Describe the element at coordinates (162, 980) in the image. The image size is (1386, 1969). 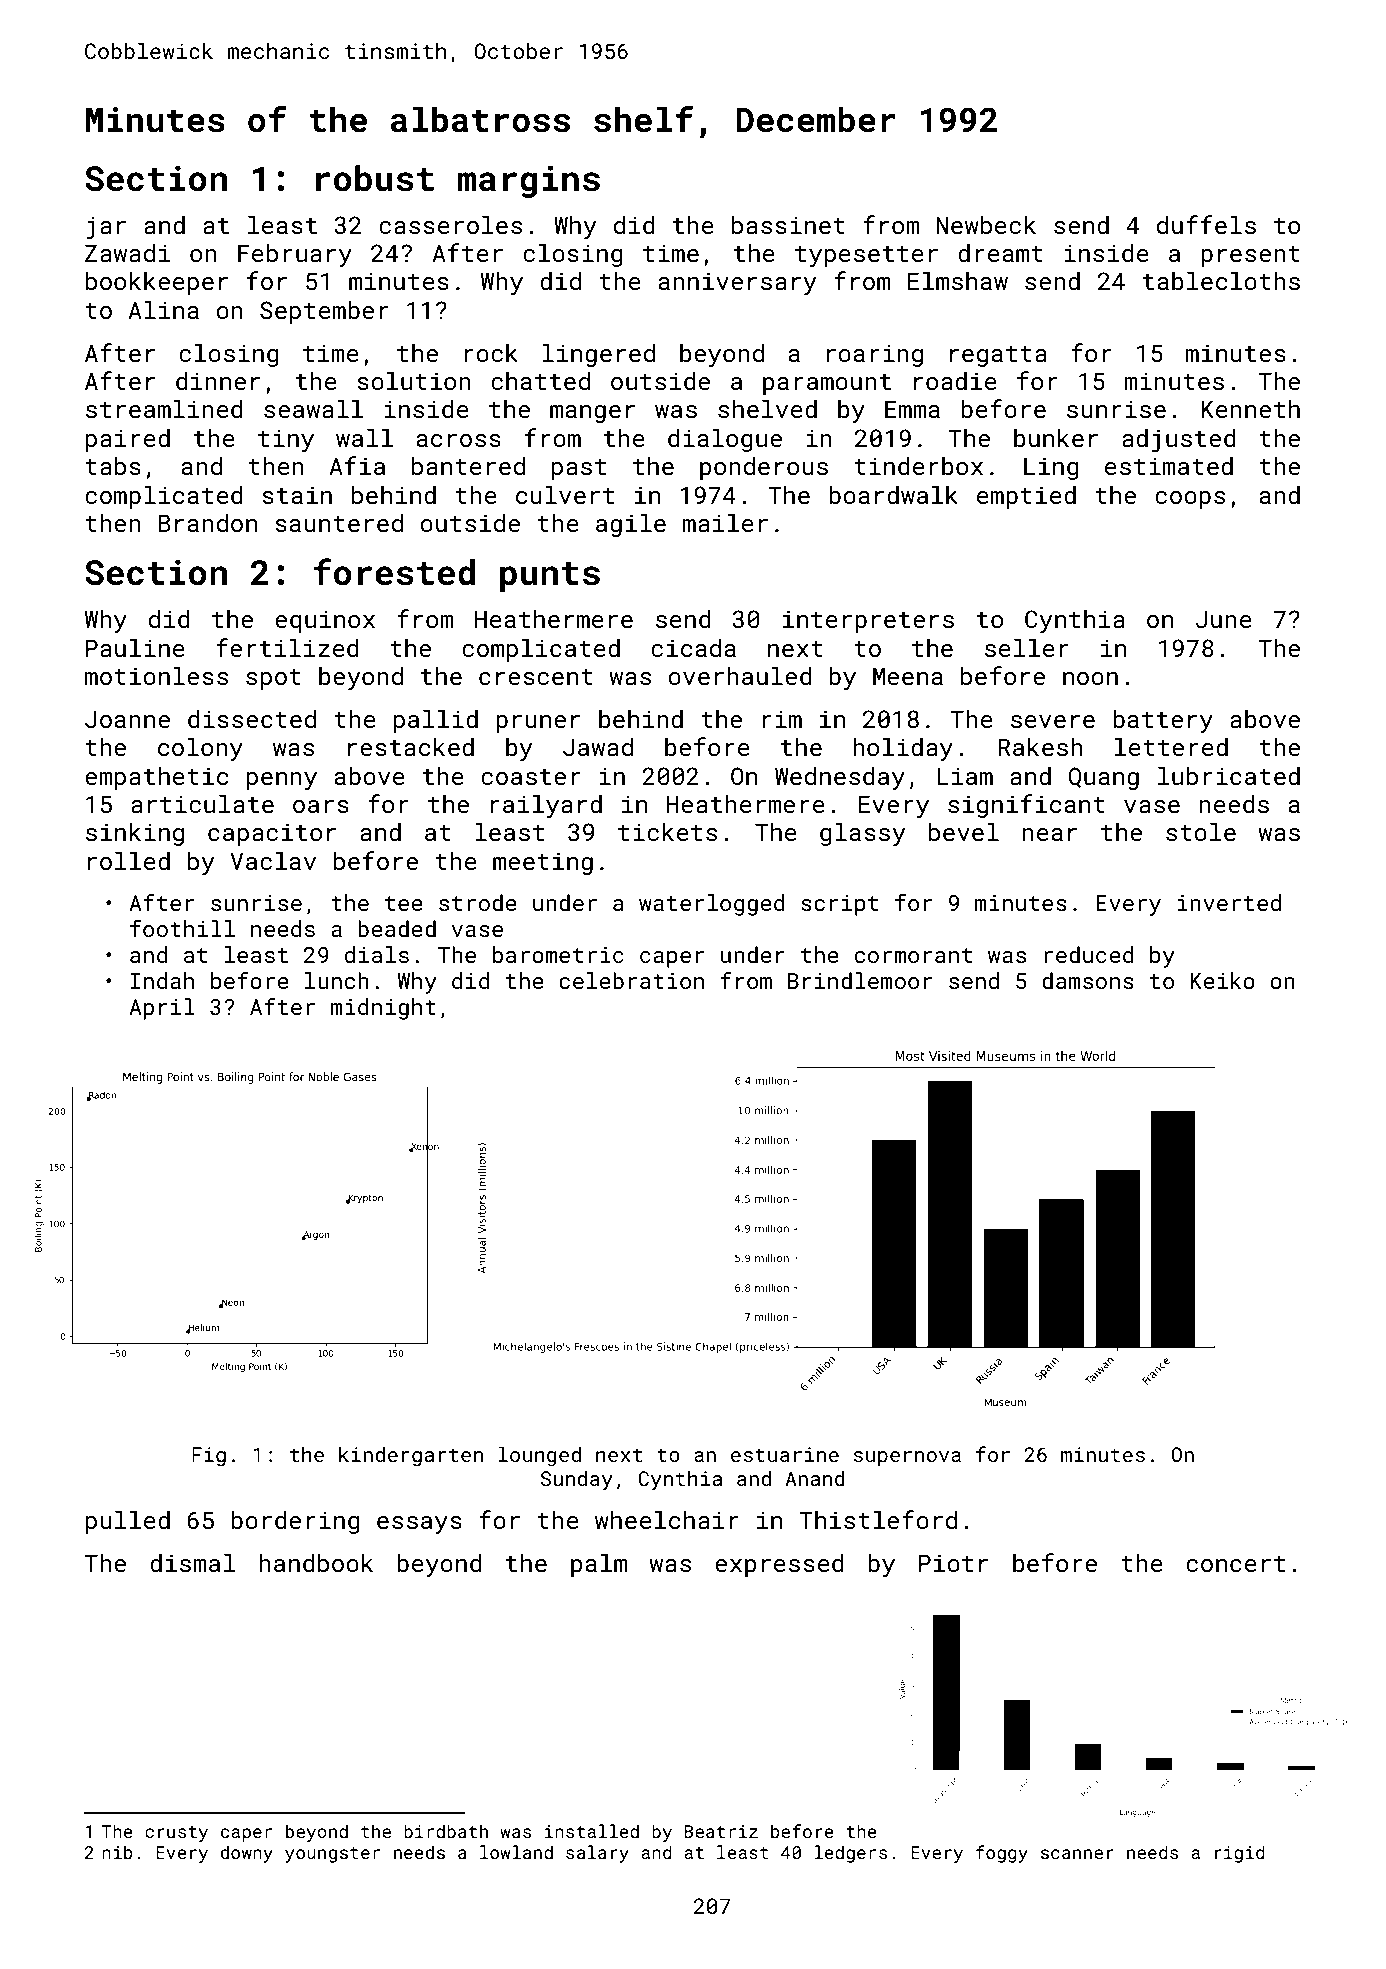
I see `Indah` at that location.
